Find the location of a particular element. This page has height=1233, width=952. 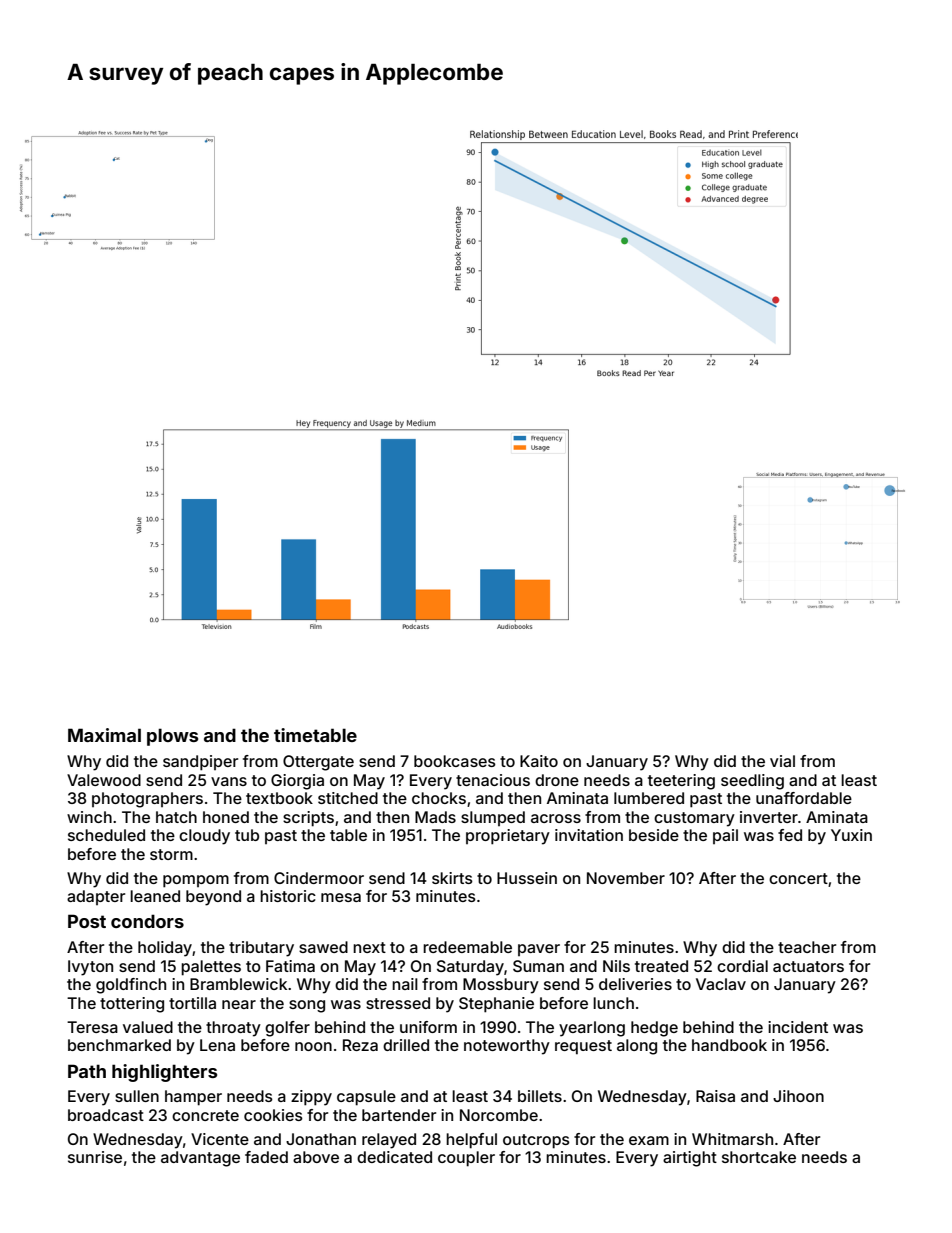

chocks is located at coordinates (439, 798).
